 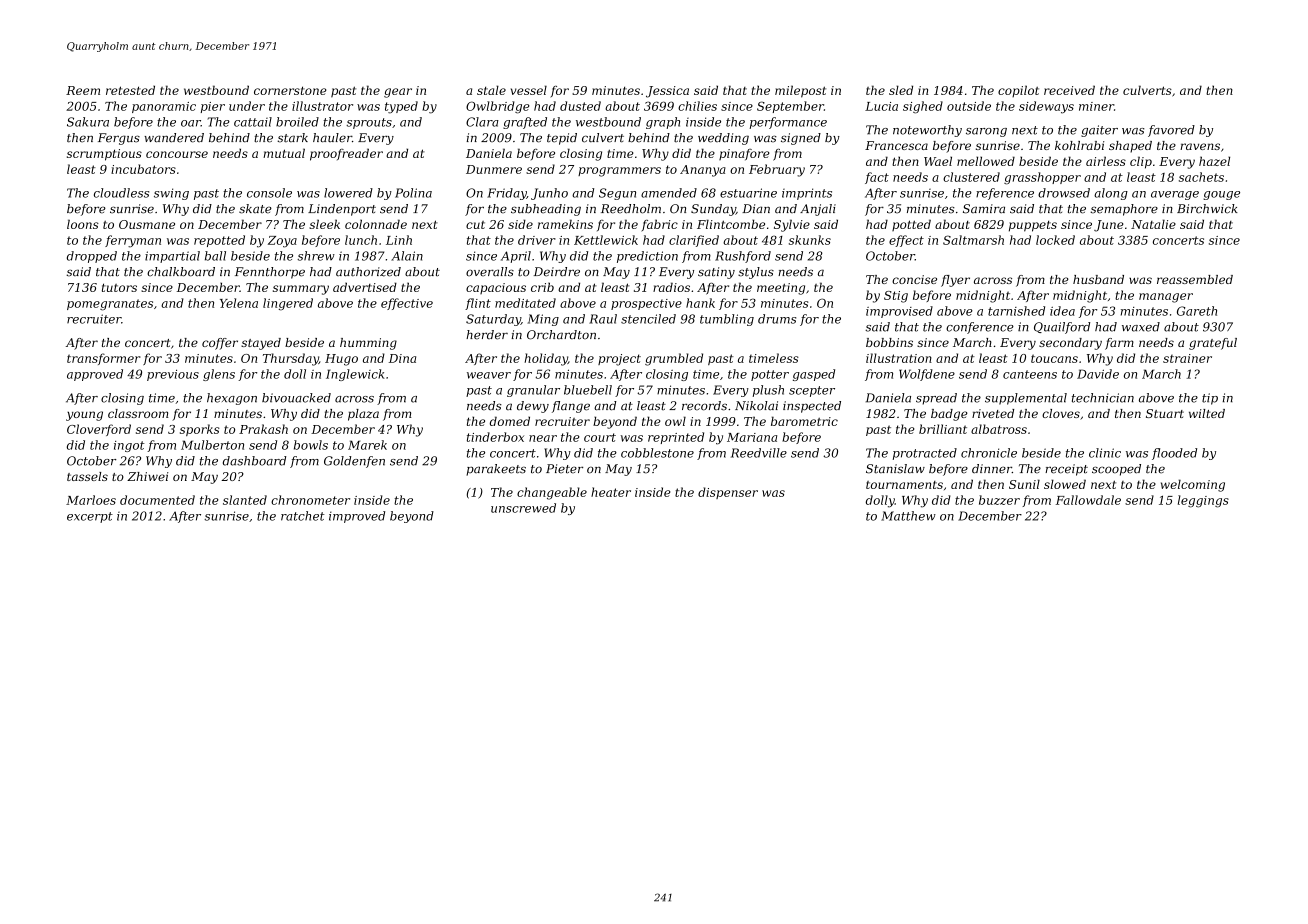 What do you see at coordinates (303, 516) in the document?
I see `ratchet` at bounding box center [303, 516].
